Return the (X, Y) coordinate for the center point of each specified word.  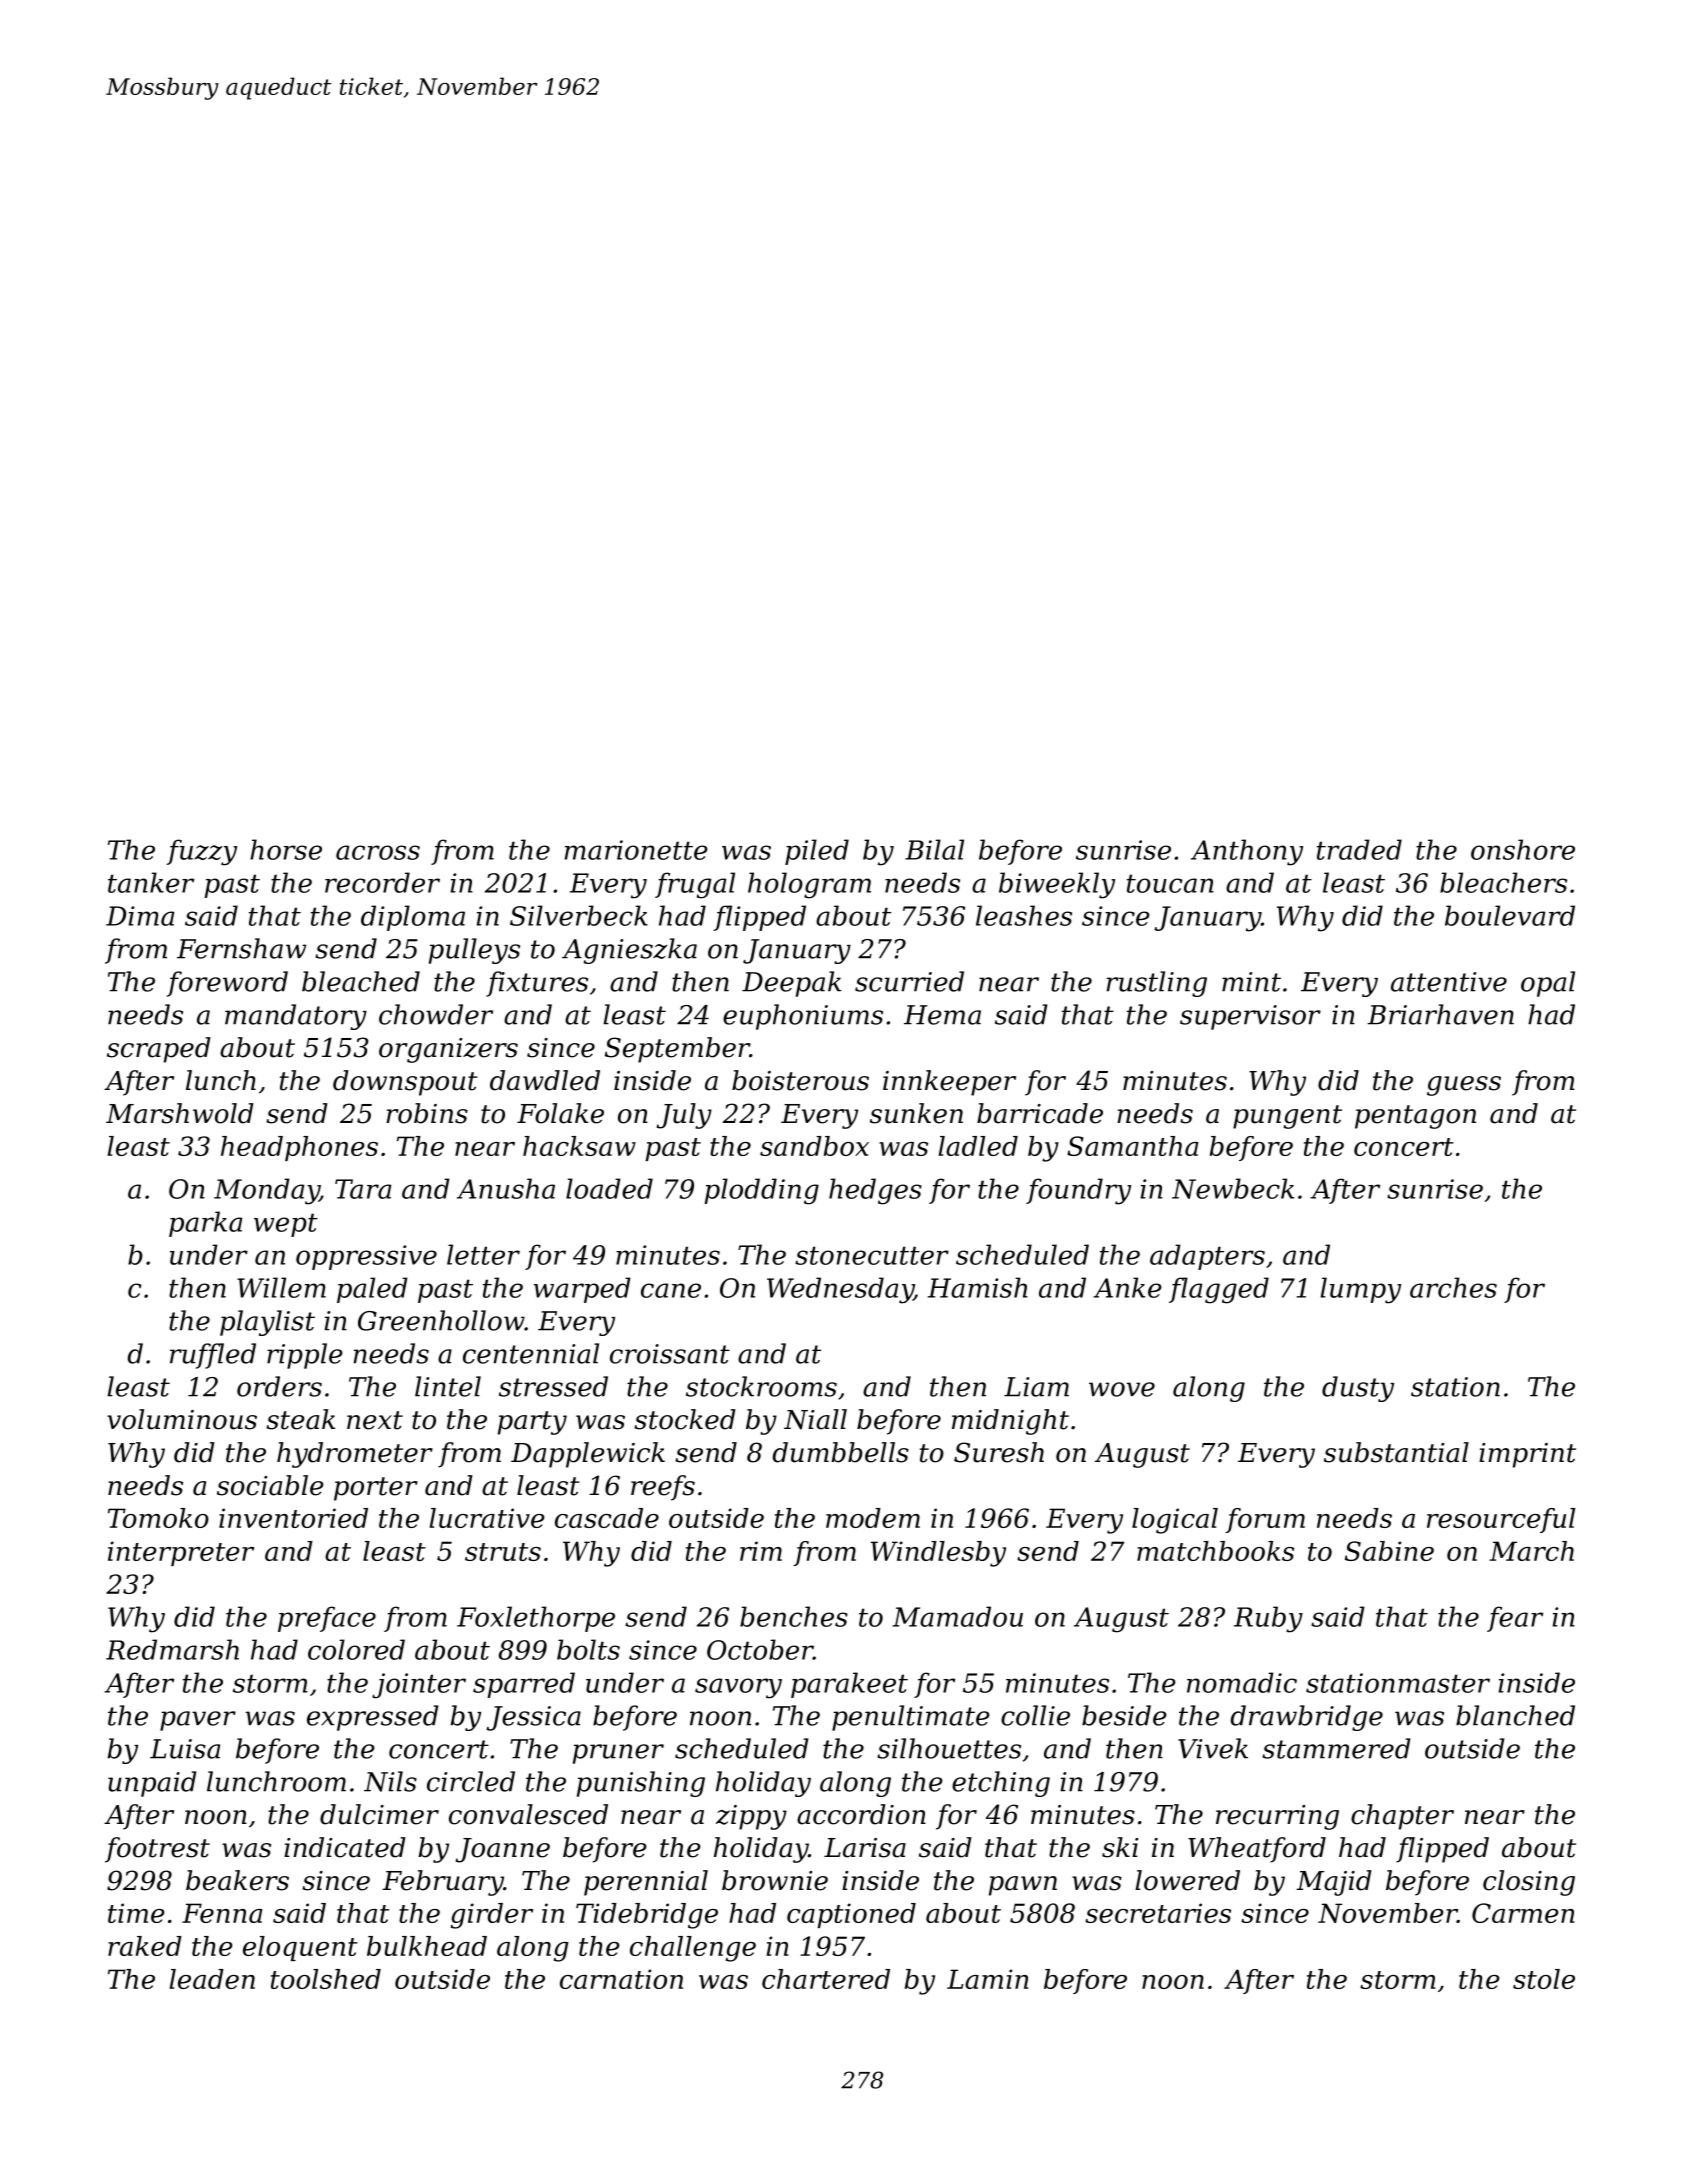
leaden (212, 1979)
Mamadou (958, 1616)
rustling (1156, 984)
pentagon (1415, 1117)
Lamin (988, 1979)
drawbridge (1307, 1718)
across (378, 852)
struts (503, 1552)
